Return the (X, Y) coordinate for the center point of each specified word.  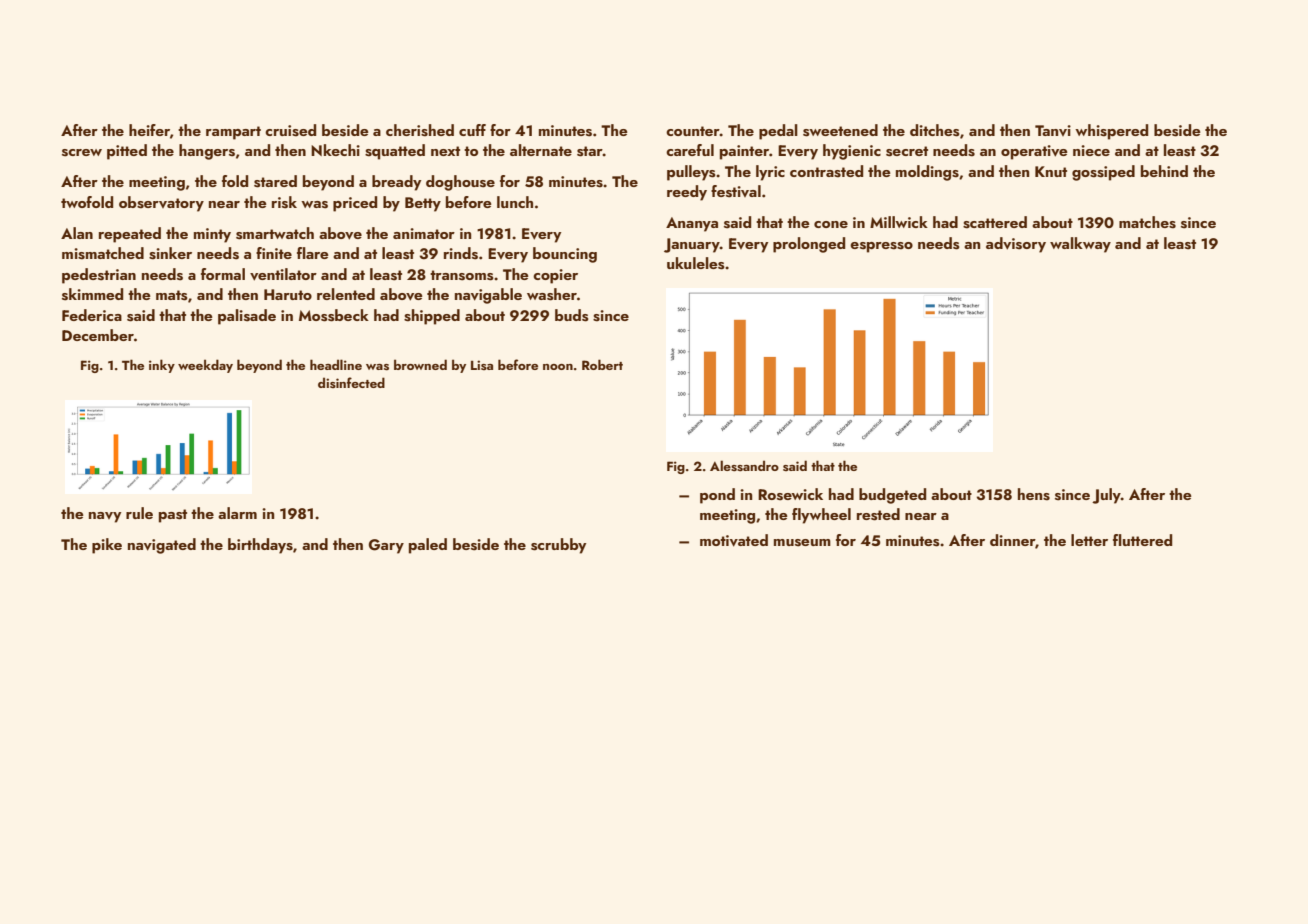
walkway (1080, 245)
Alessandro (744, 466)
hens (1034, 494)
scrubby (558, 546)
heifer (149, 130)
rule (139, 513)
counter (693, 131)
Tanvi (1053, 130)
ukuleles (696, 263)
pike (107, 546)
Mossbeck (334, 315)
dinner (1013, 541)
